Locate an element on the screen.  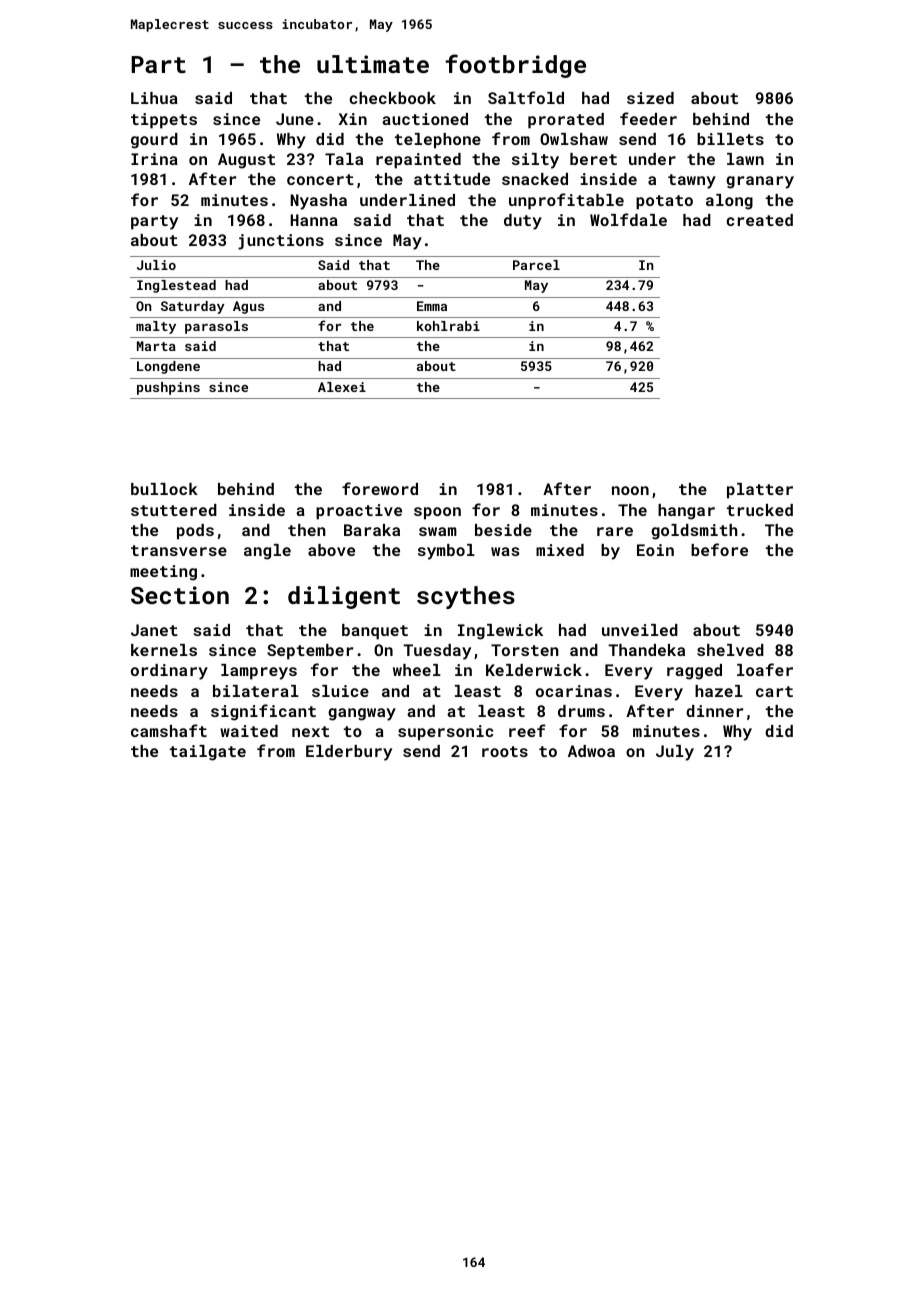
tailgate is located at coordinates (208, 753).
